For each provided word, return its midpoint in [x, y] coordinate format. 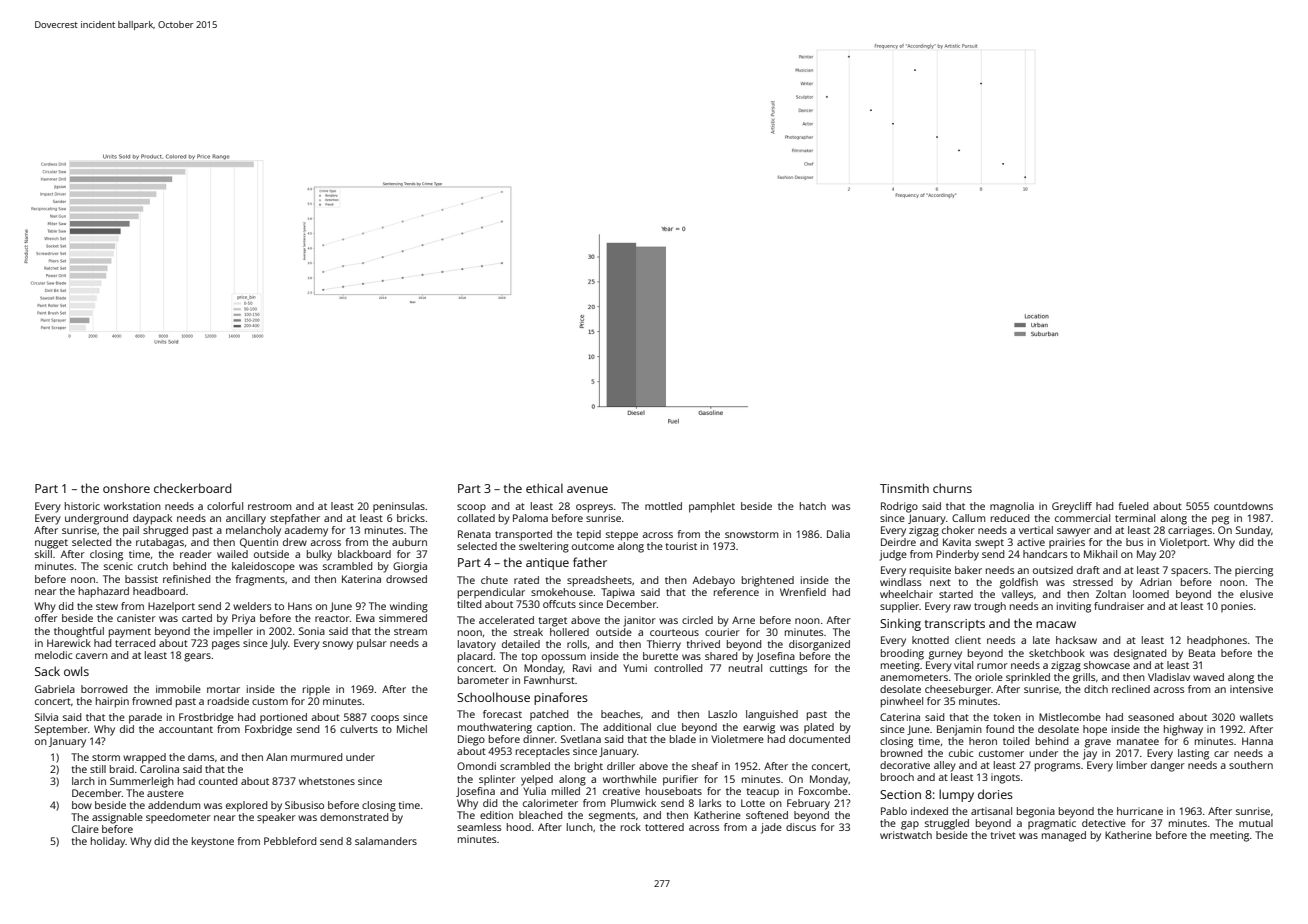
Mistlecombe [1070, 717]
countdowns [1243, 506]
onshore [126, 488]
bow [82, 805]
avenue [587, 489]
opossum [564, 658]
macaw [1056, 624]
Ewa [365, 618]
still [98, 769]
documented [819, 739]
